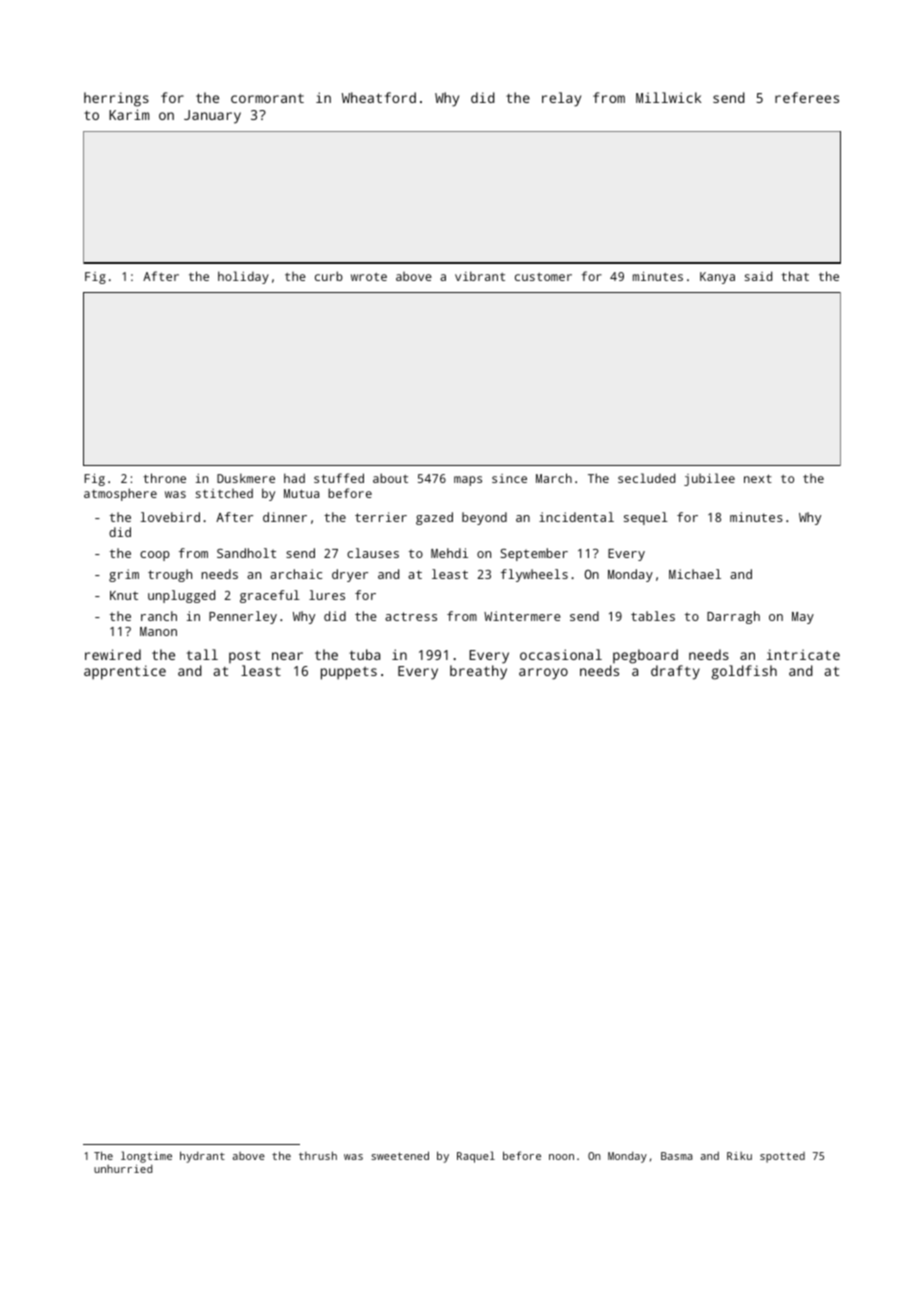 This screenshot has width=924, height=1314. Describe the element at coordinates (543, 674) in the screenshot. I see `arroyo` at that location.
